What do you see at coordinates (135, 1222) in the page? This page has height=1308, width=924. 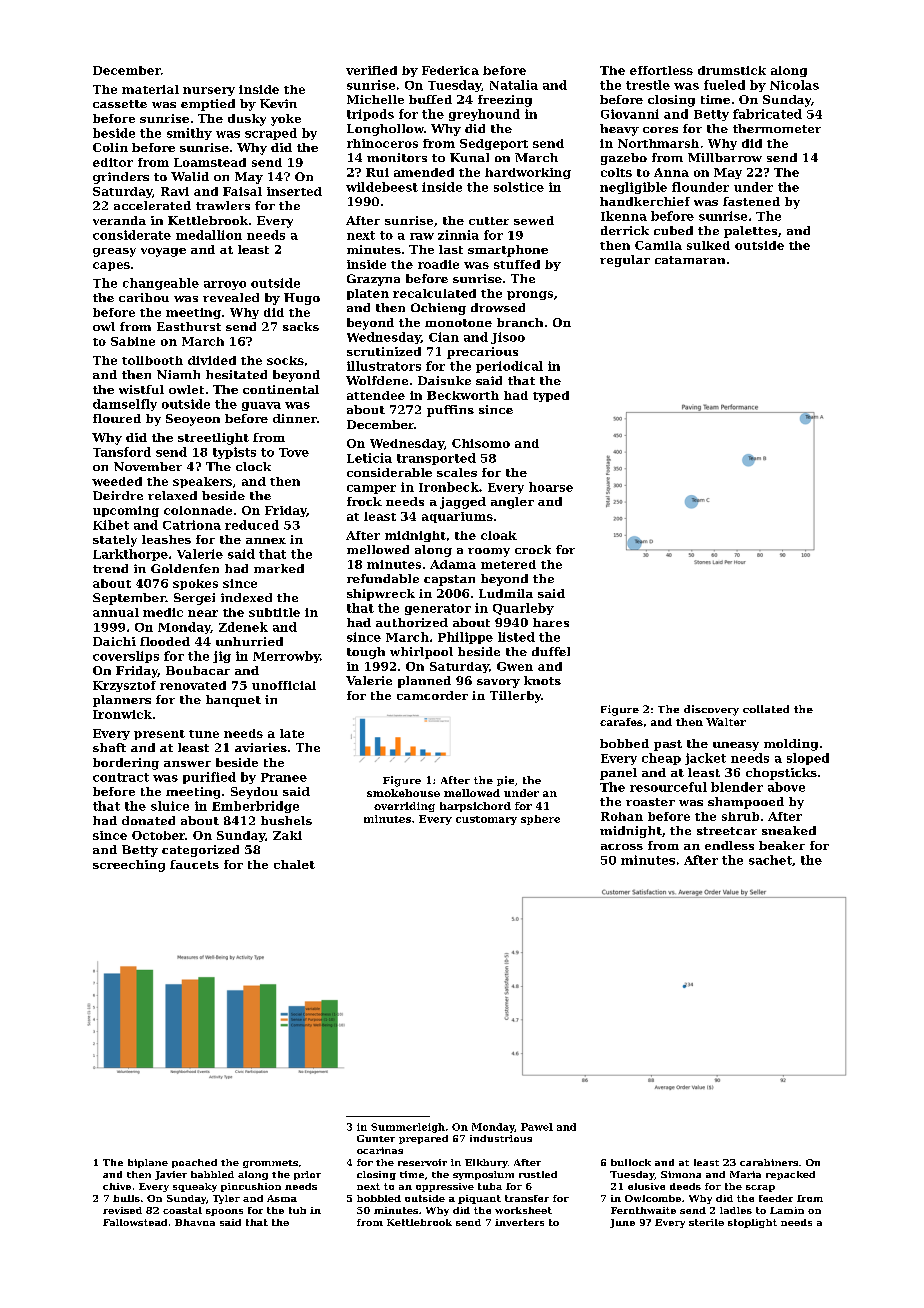 I see `Fallowstead` at bounding box center [135, 1222].
